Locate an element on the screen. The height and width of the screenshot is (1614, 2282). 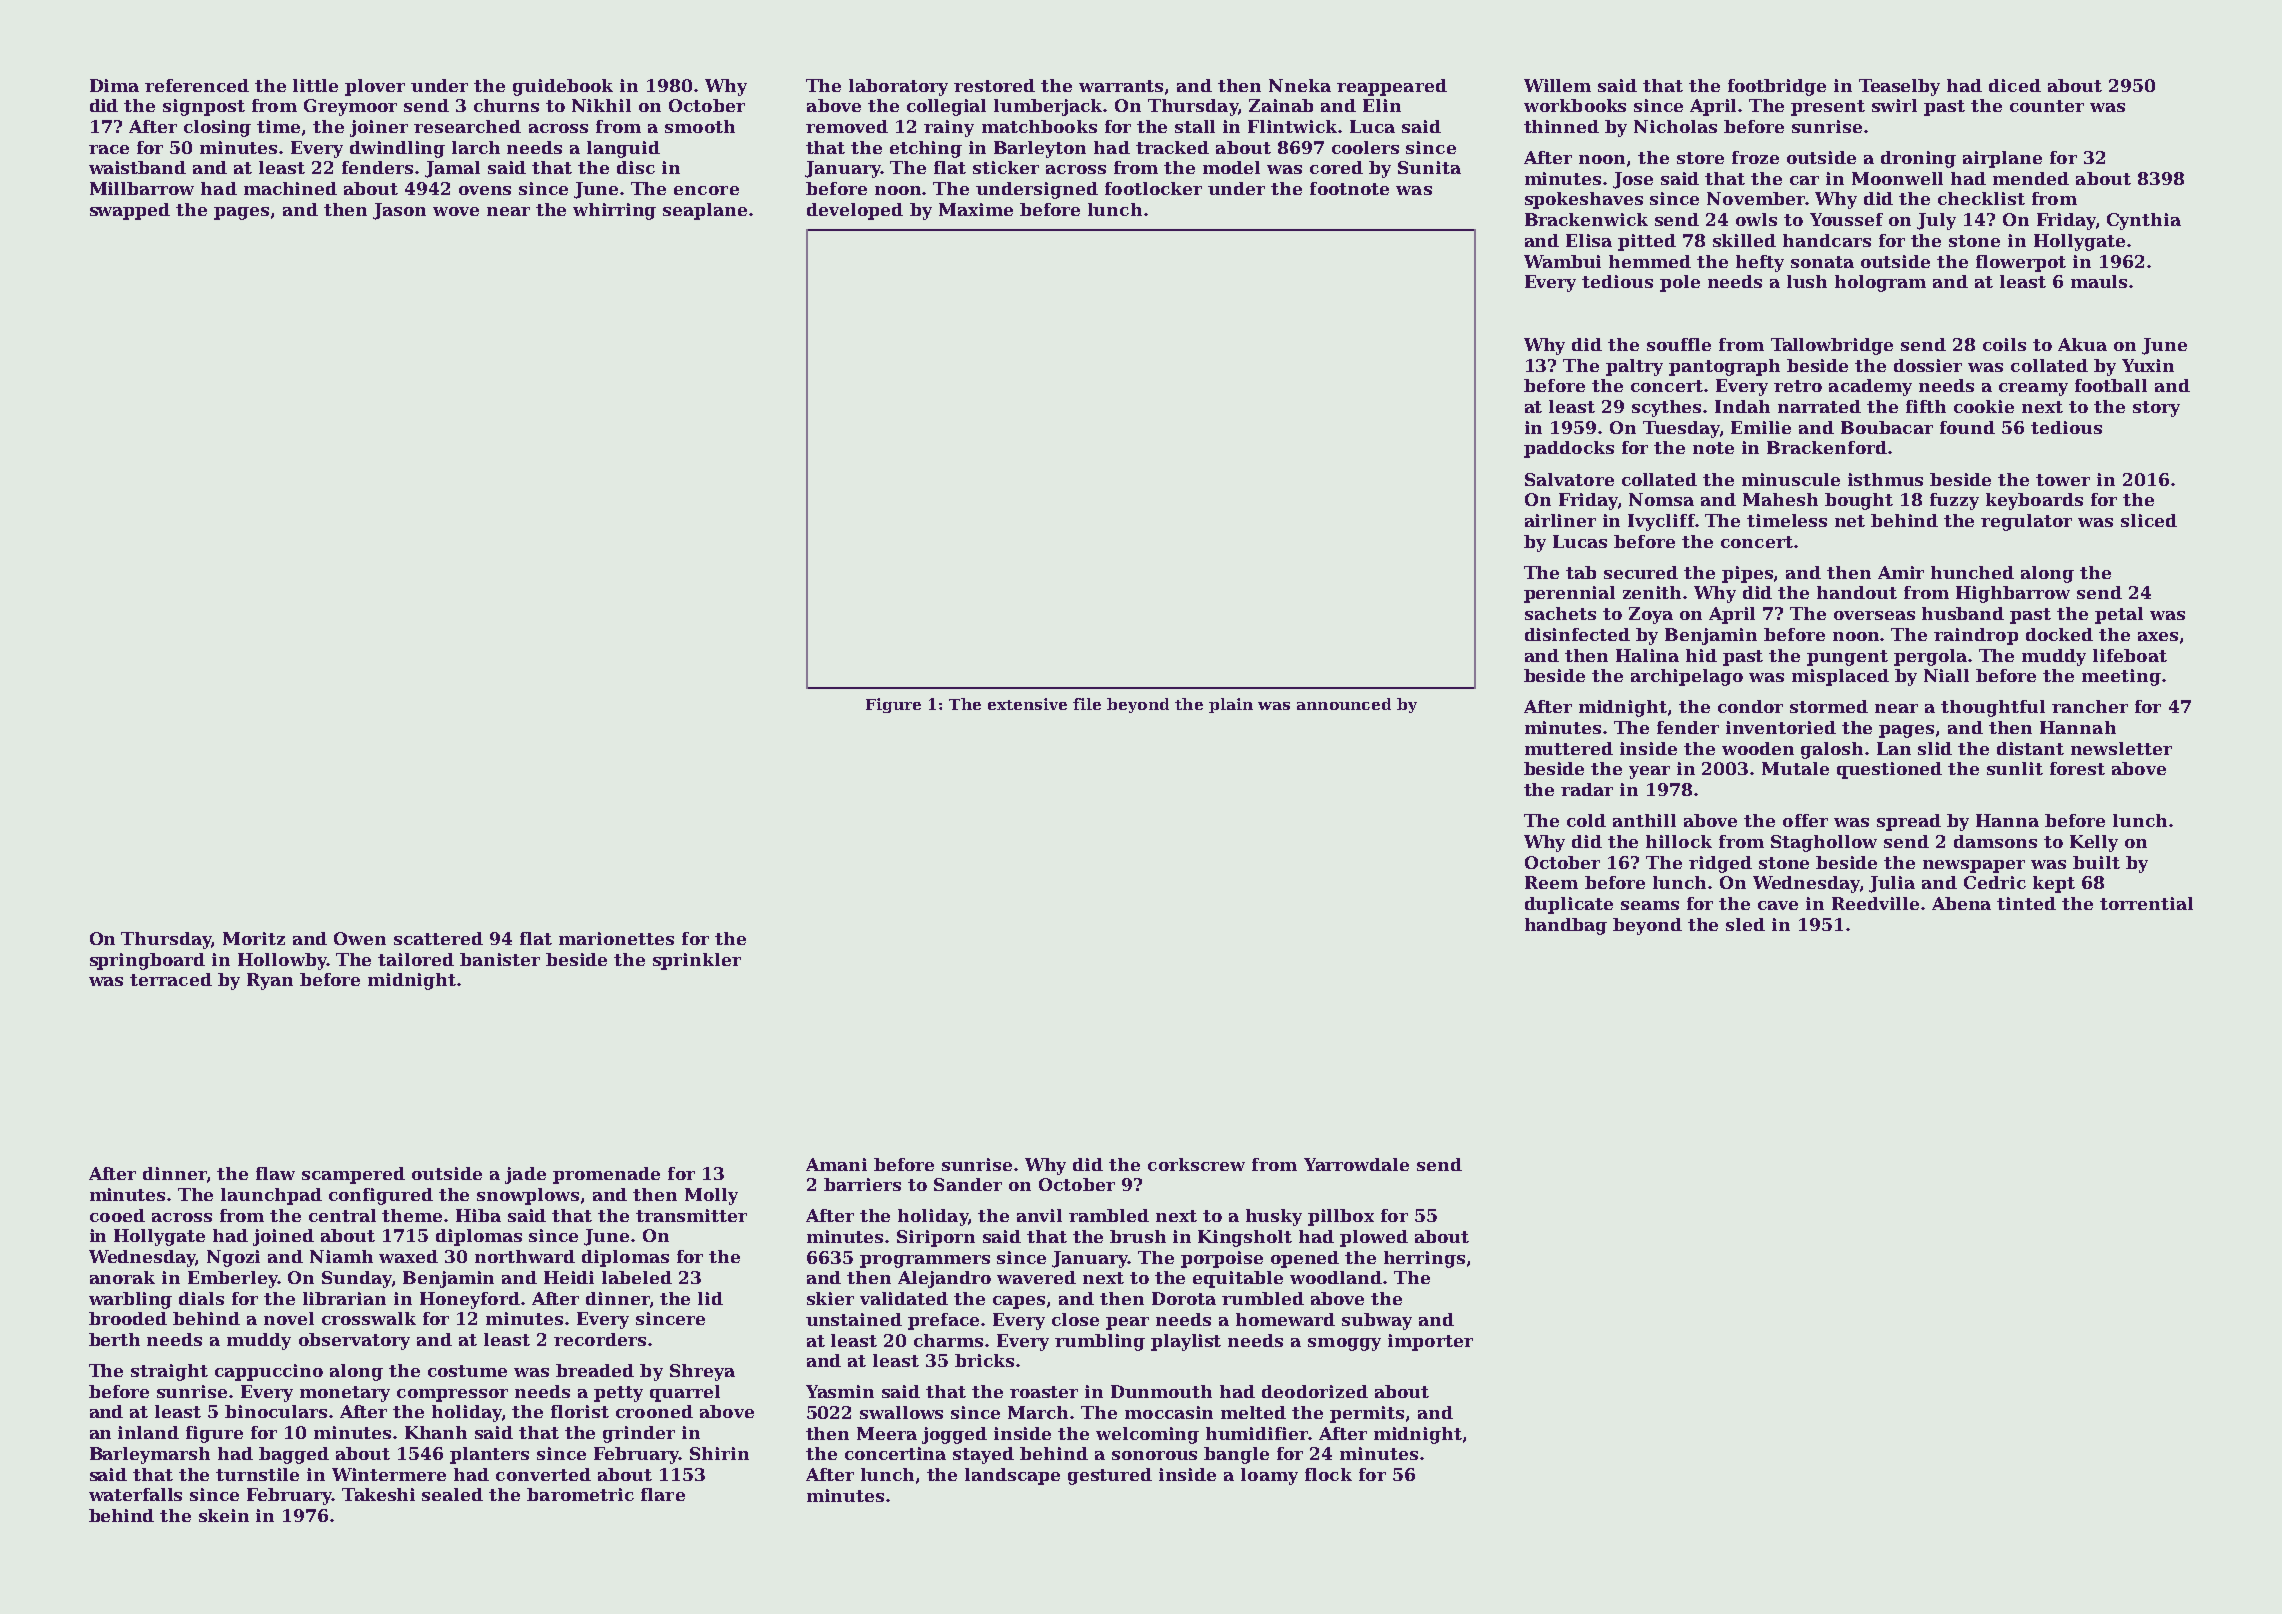
extensive is located at coordinates (1027, 704).
